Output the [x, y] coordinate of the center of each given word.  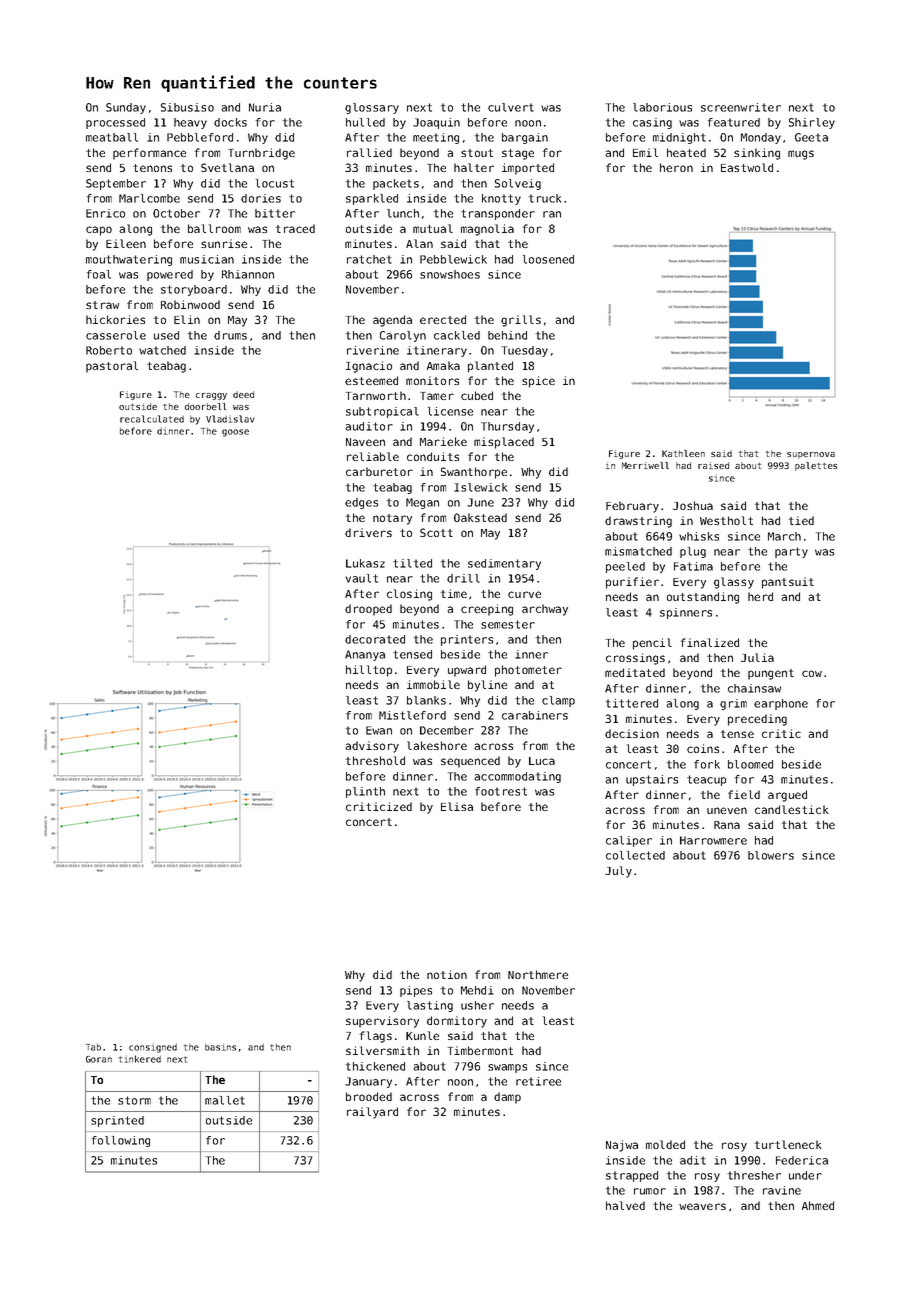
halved [625, 1205]
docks [230, 122]
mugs [801, 155]
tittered [632, 703]
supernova [811, 455]
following [121, 1141]
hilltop [369, 671]
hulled [365, 122]
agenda [392, 321]
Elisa [457, 806]
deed [243, 394]
